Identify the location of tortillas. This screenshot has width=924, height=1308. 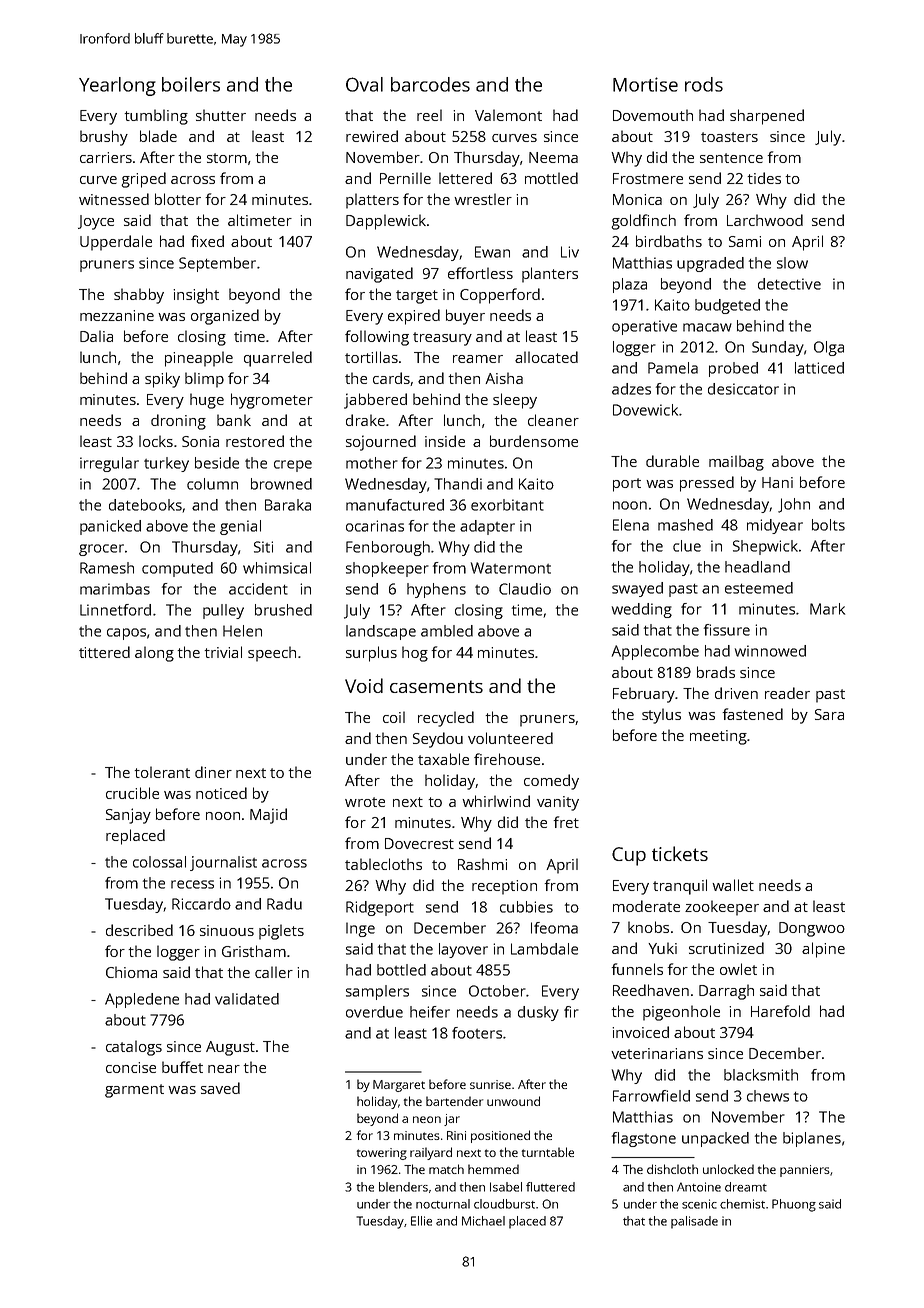
(371, 357).
